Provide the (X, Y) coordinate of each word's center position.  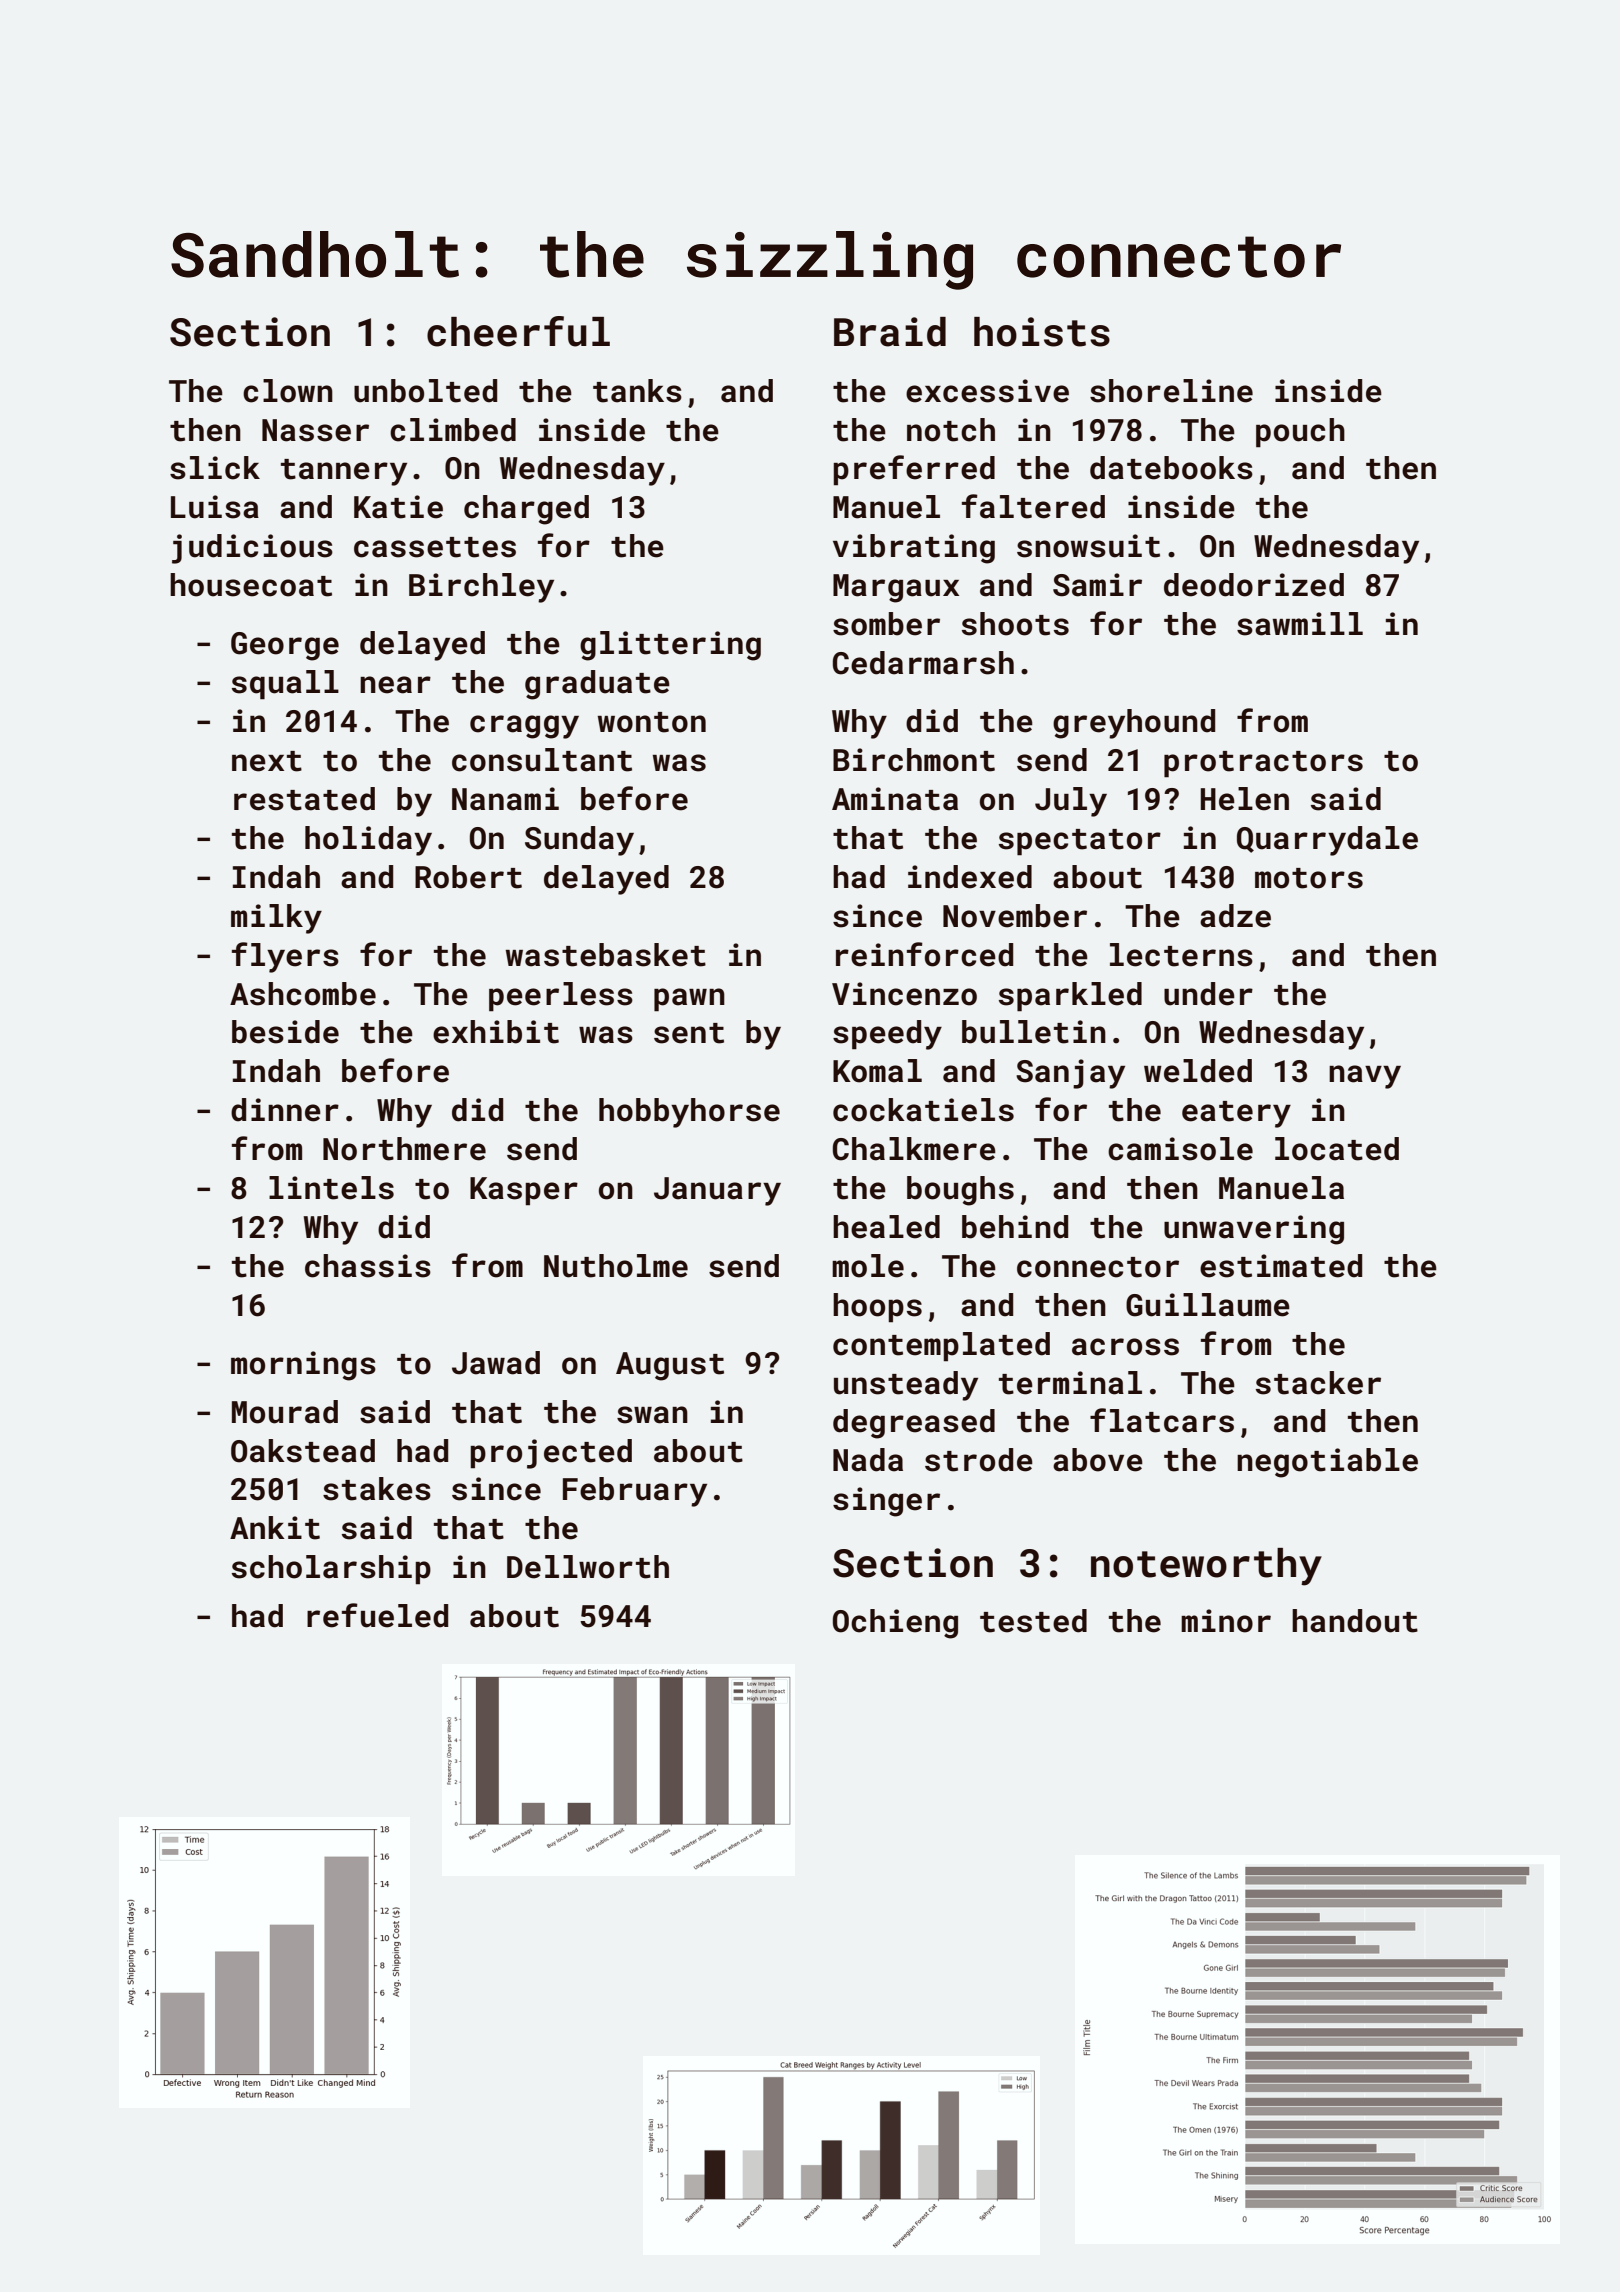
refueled (377, 1615)
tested (1033, 1621)
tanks (637, 391)
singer (886, 1502)
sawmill (1300, 624)
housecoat (251, 585)
